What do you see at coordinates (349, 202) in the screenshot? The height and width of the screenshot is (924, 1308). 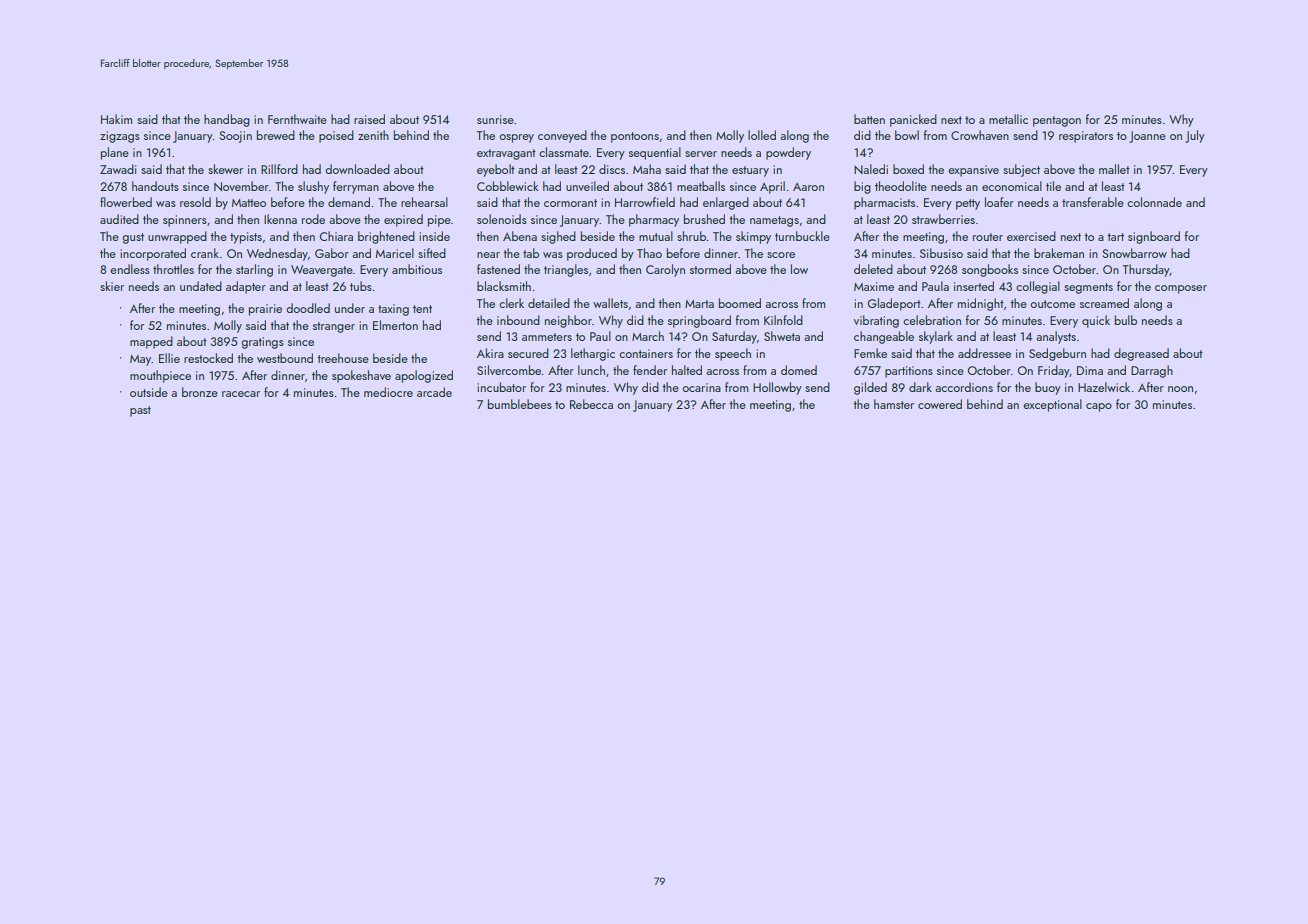 I see `demand` at bounding box center [349, 202].
